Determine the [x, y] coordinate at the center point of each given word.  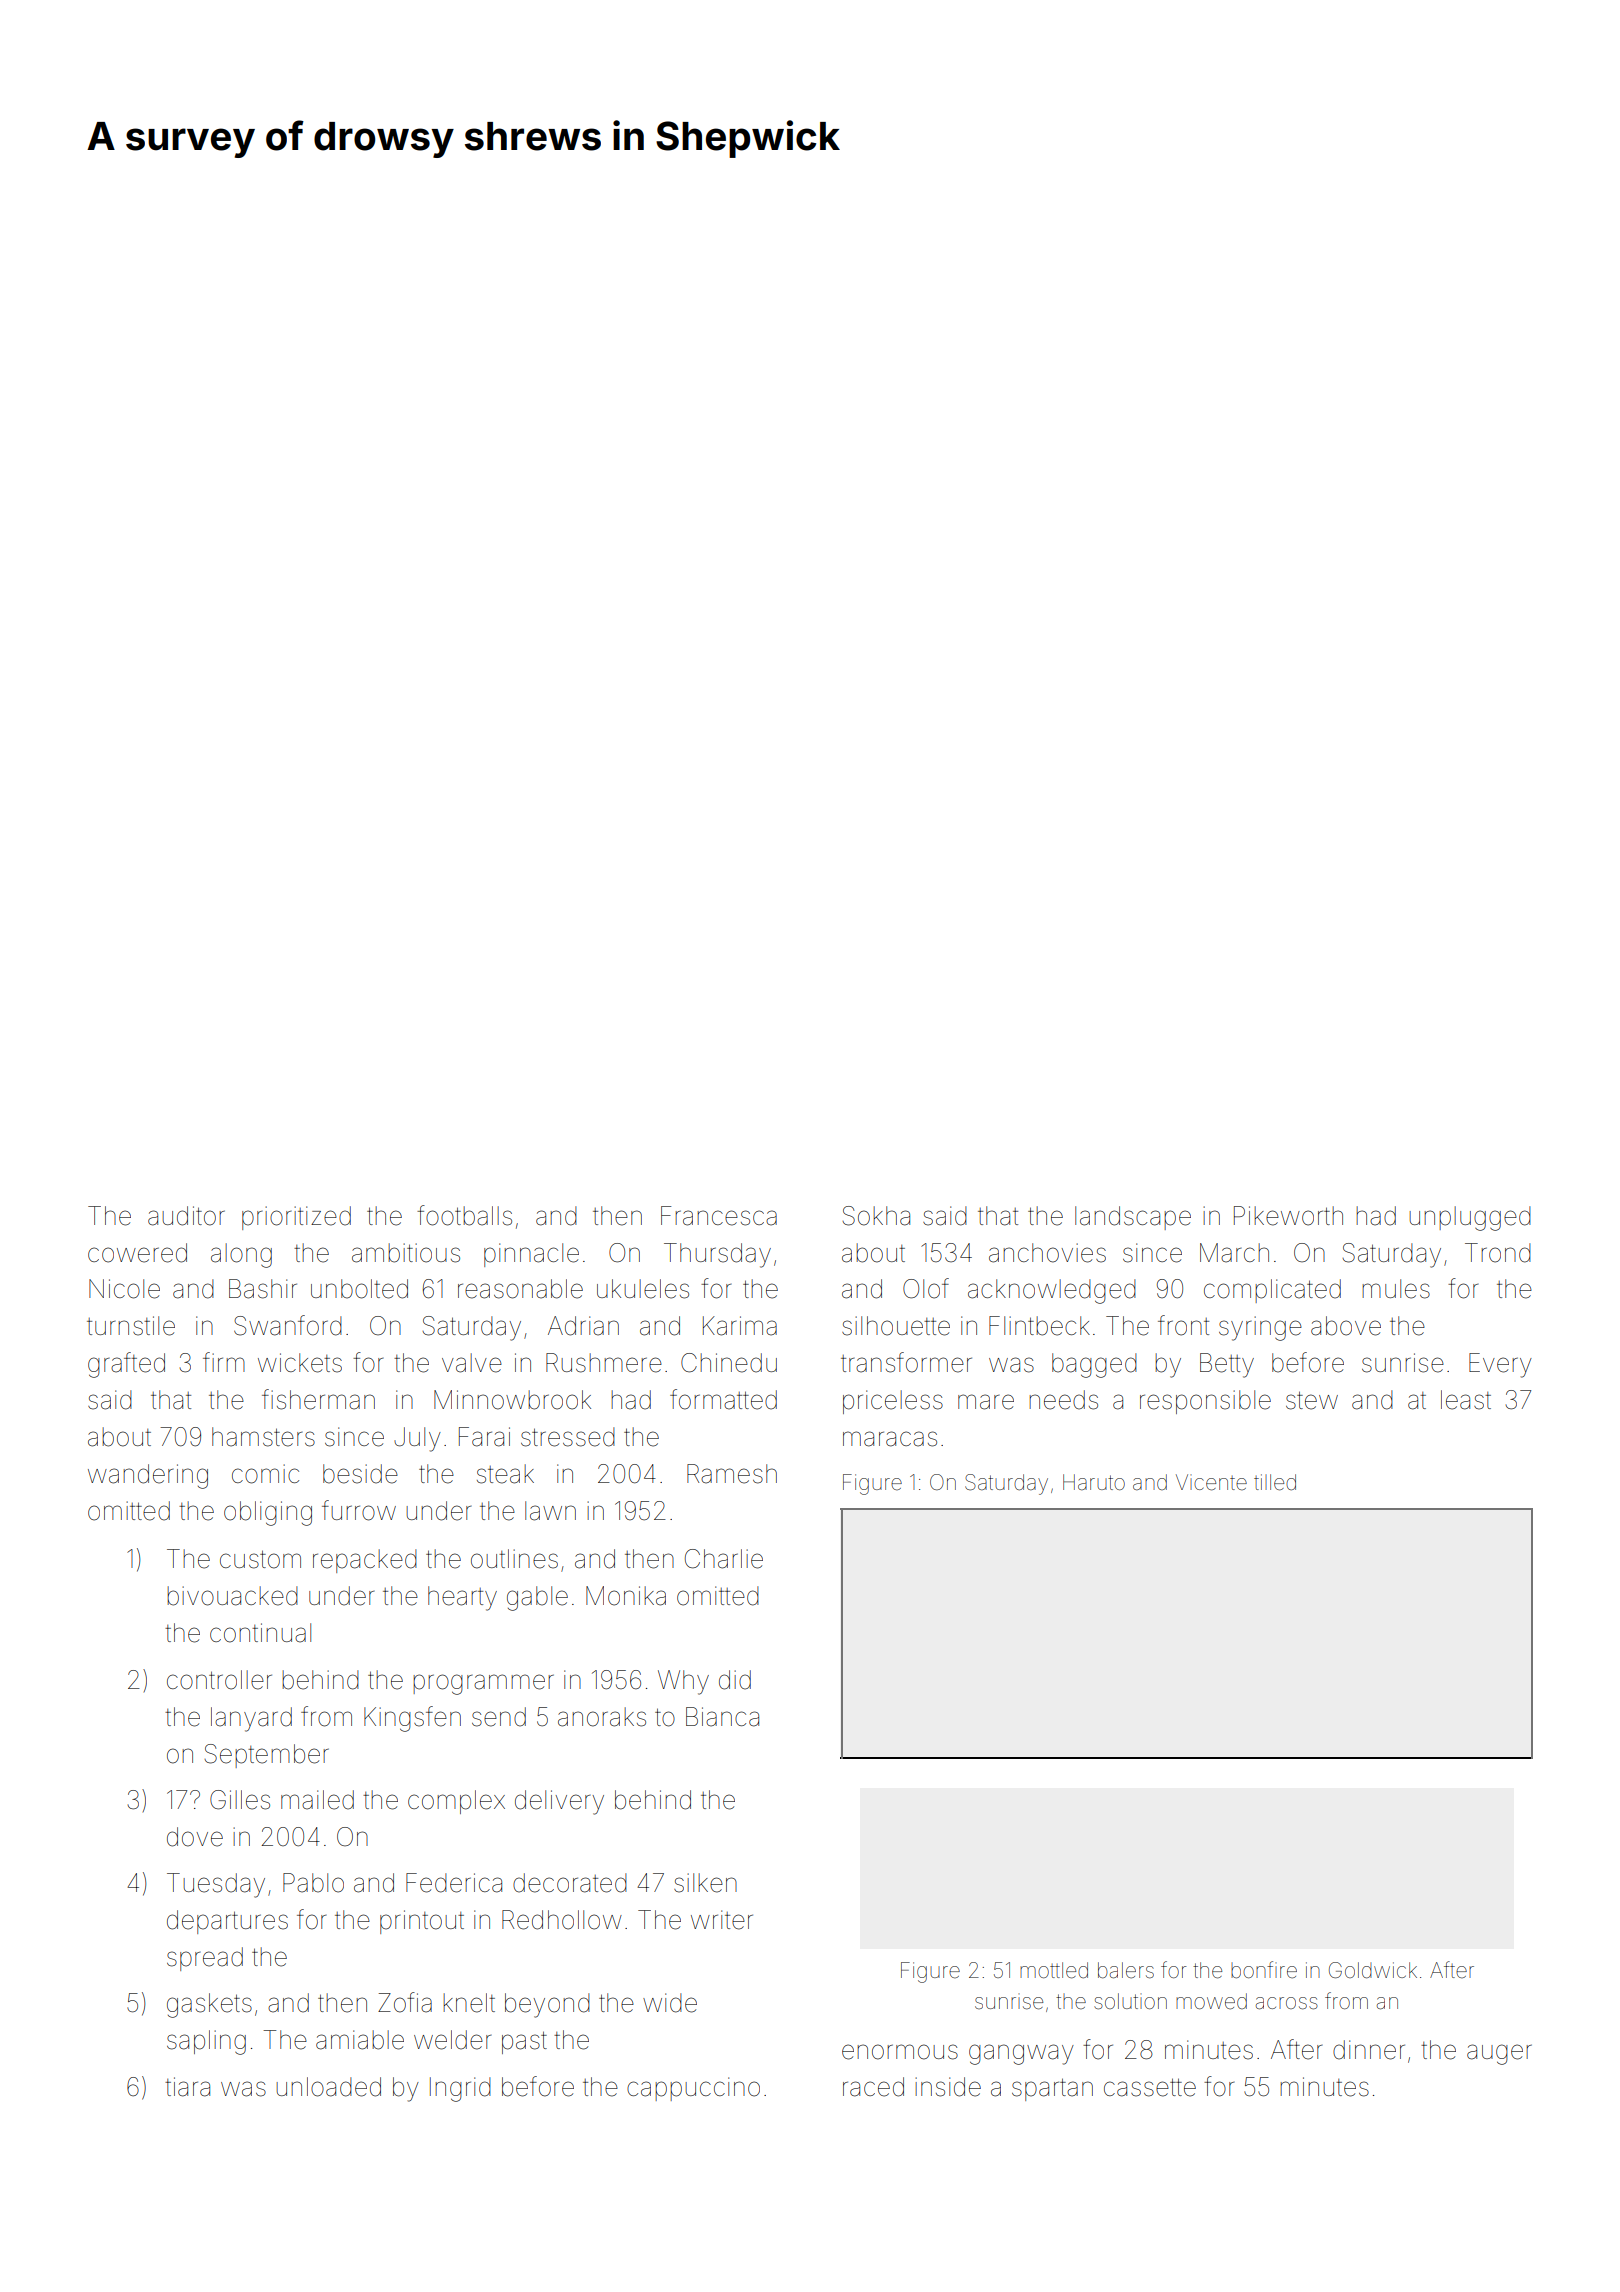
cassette [1150, 2087]
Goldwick [1373, 1970]
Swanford [288, 1325]
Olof [926, 1288]
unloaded [329, 2087]
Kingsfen [412, 1719]
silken [705, 1883]
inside [948, 2087]
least [1466, 1400]
